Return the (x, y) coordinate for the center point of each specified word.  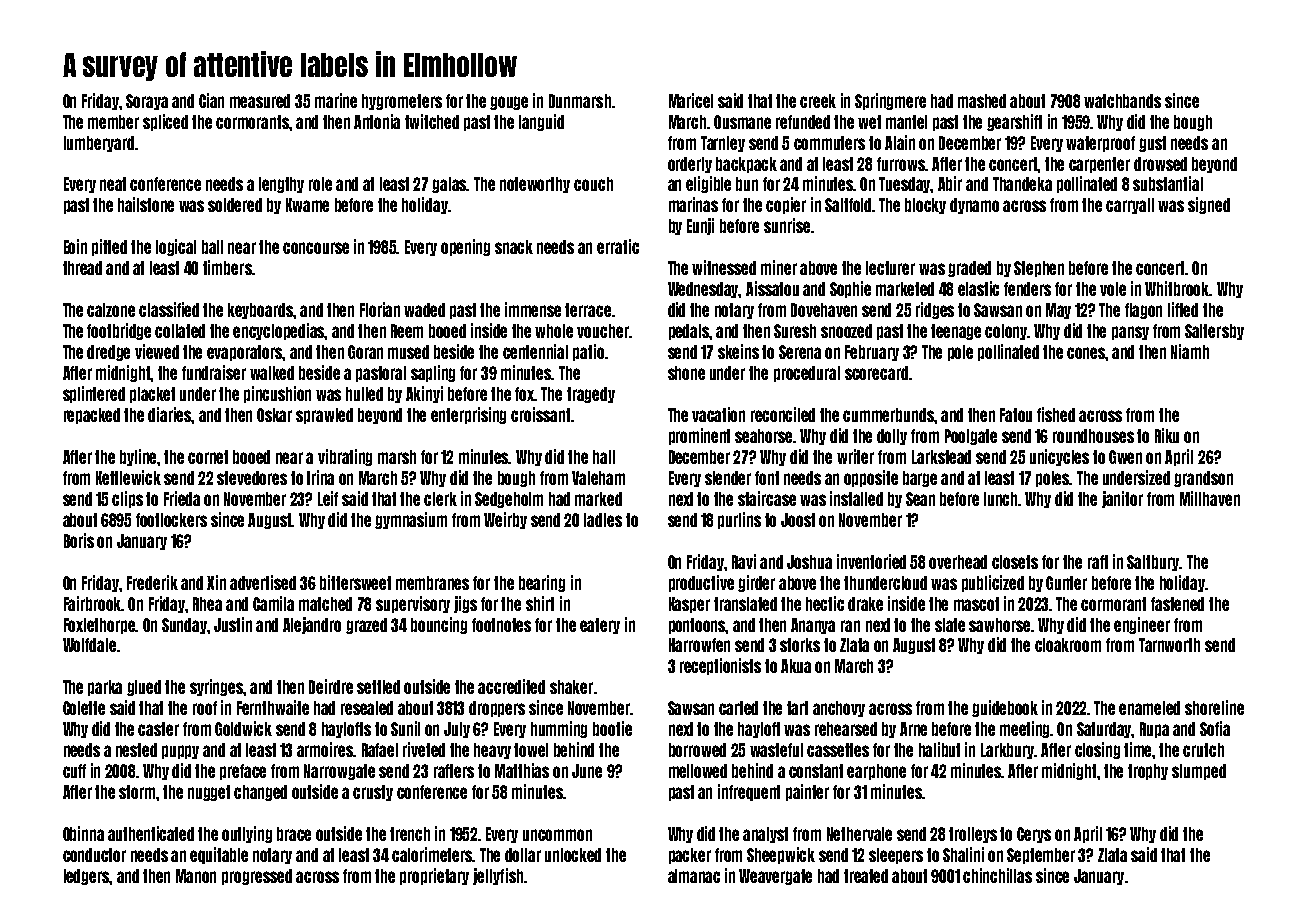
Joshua (809, 562)
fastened (1177, 604)
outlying (247, 834)
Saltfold (849, 205)
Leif (328, 498)
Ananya (813, 626)
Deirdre (331, 686)
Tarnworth (1169, 645)
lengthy (281, 185)
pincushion (277, 394)
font (767, 478)
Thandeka (1022, 184)
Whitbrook (1177, 288)
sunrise (787, 225)
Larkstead (941, 457)
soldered (235, 205)
